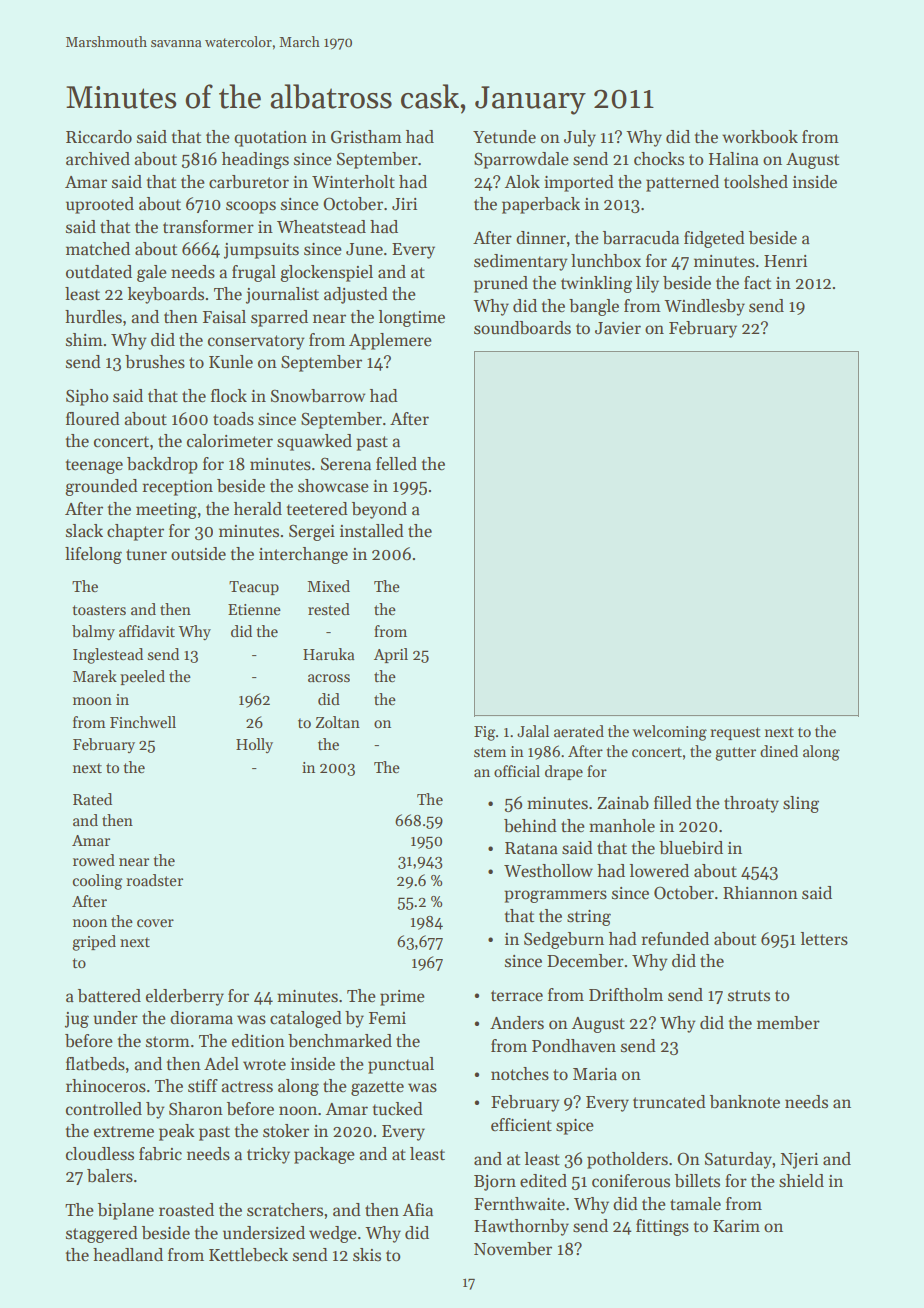 This screenshot has width=924, height=1308. Describe the element at coordinates (100, 205) in the screenshot. I see `uprooted` at that location.
